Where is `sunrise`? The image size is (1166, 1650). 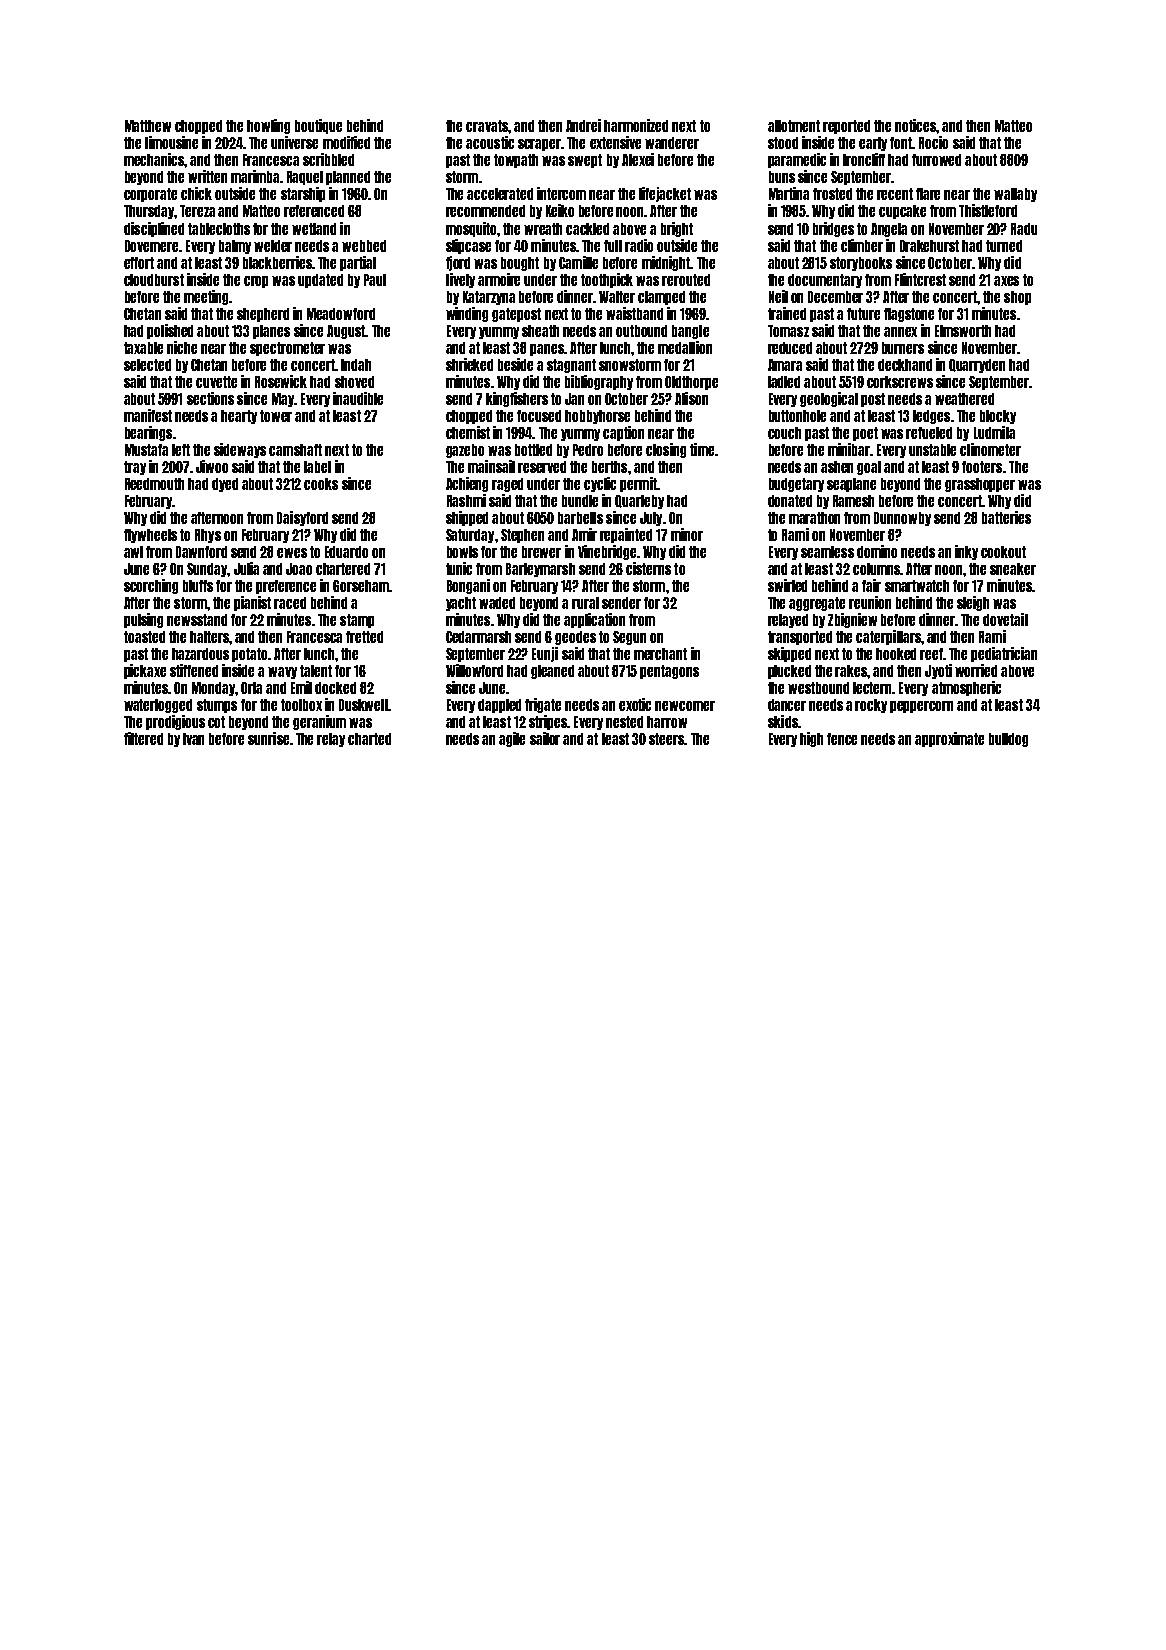 sunrise is located at coordinates (268, 738).
